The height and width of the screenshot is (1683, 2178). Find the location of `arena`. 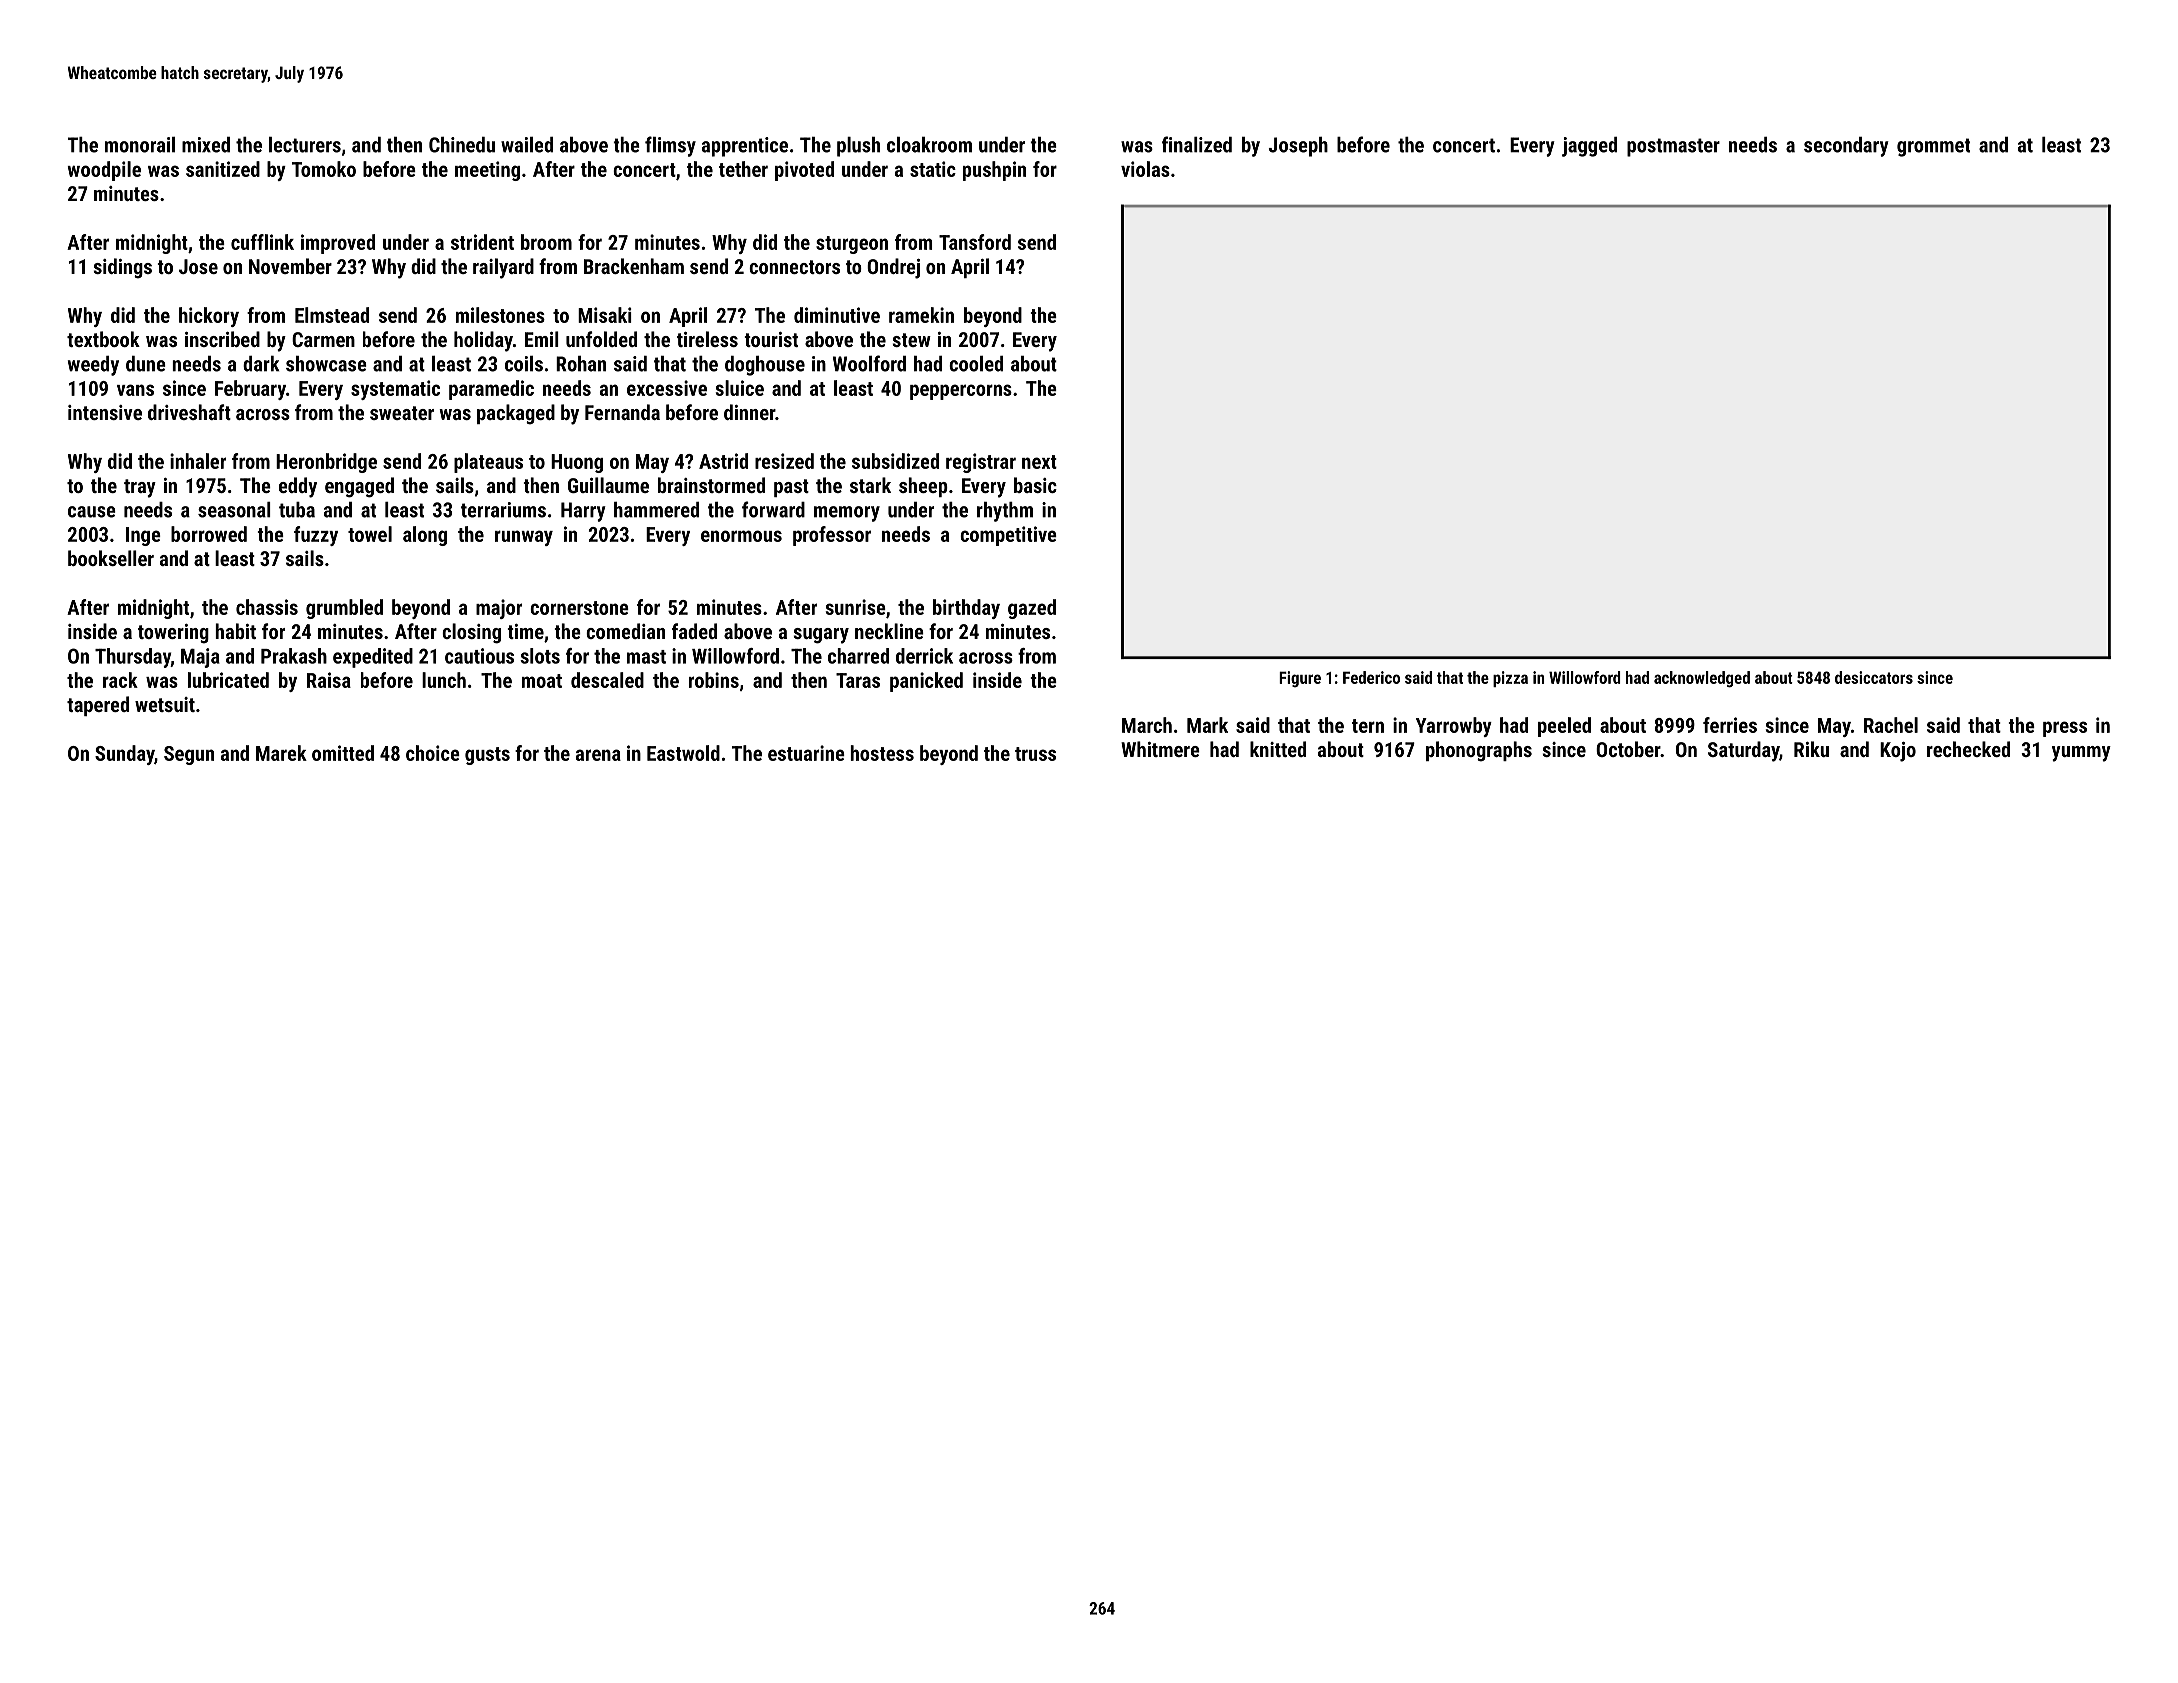

arena is located at coordinates (598, 755).
